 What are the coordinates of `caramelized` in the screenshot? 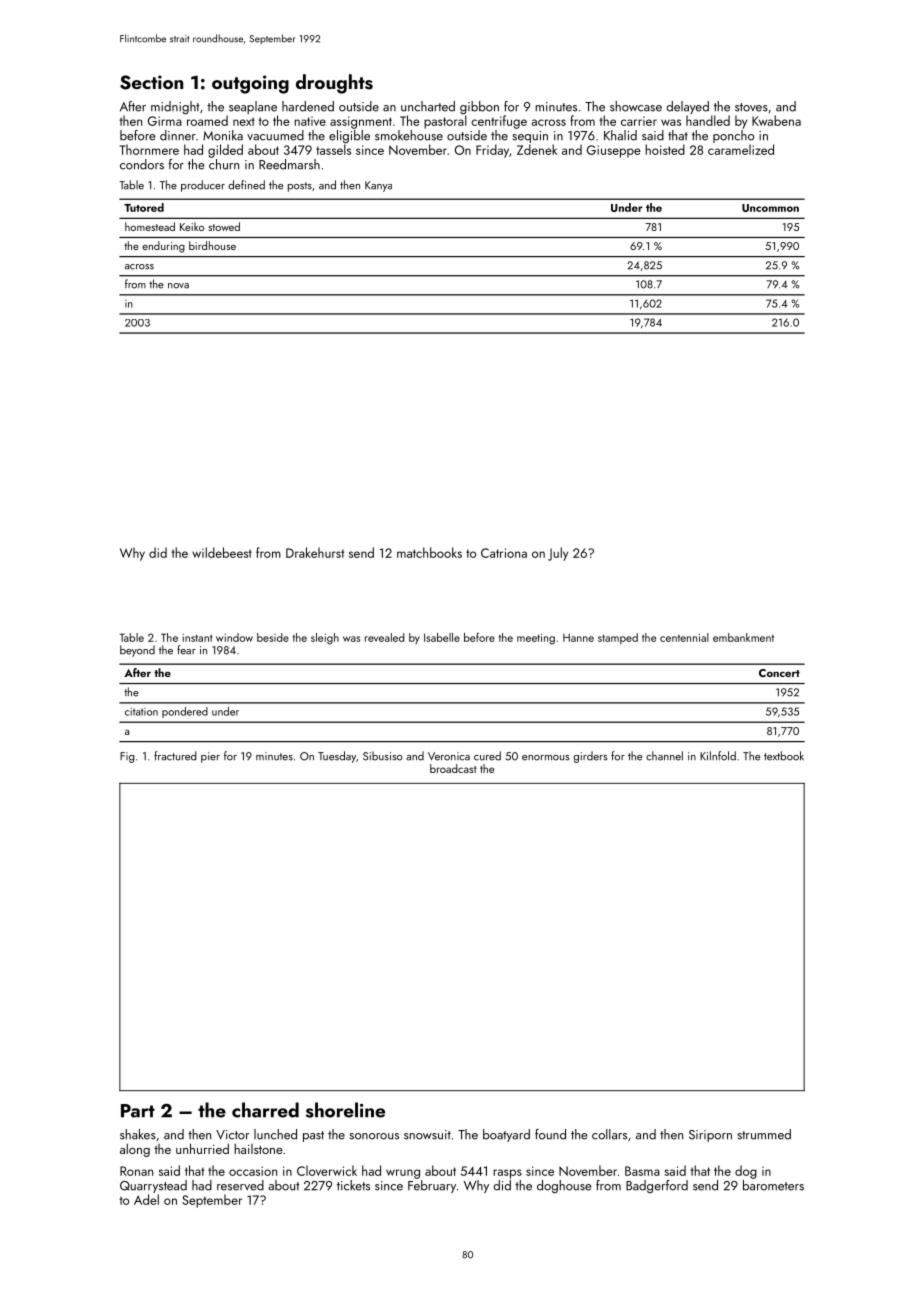 It's located at (741, 149).
